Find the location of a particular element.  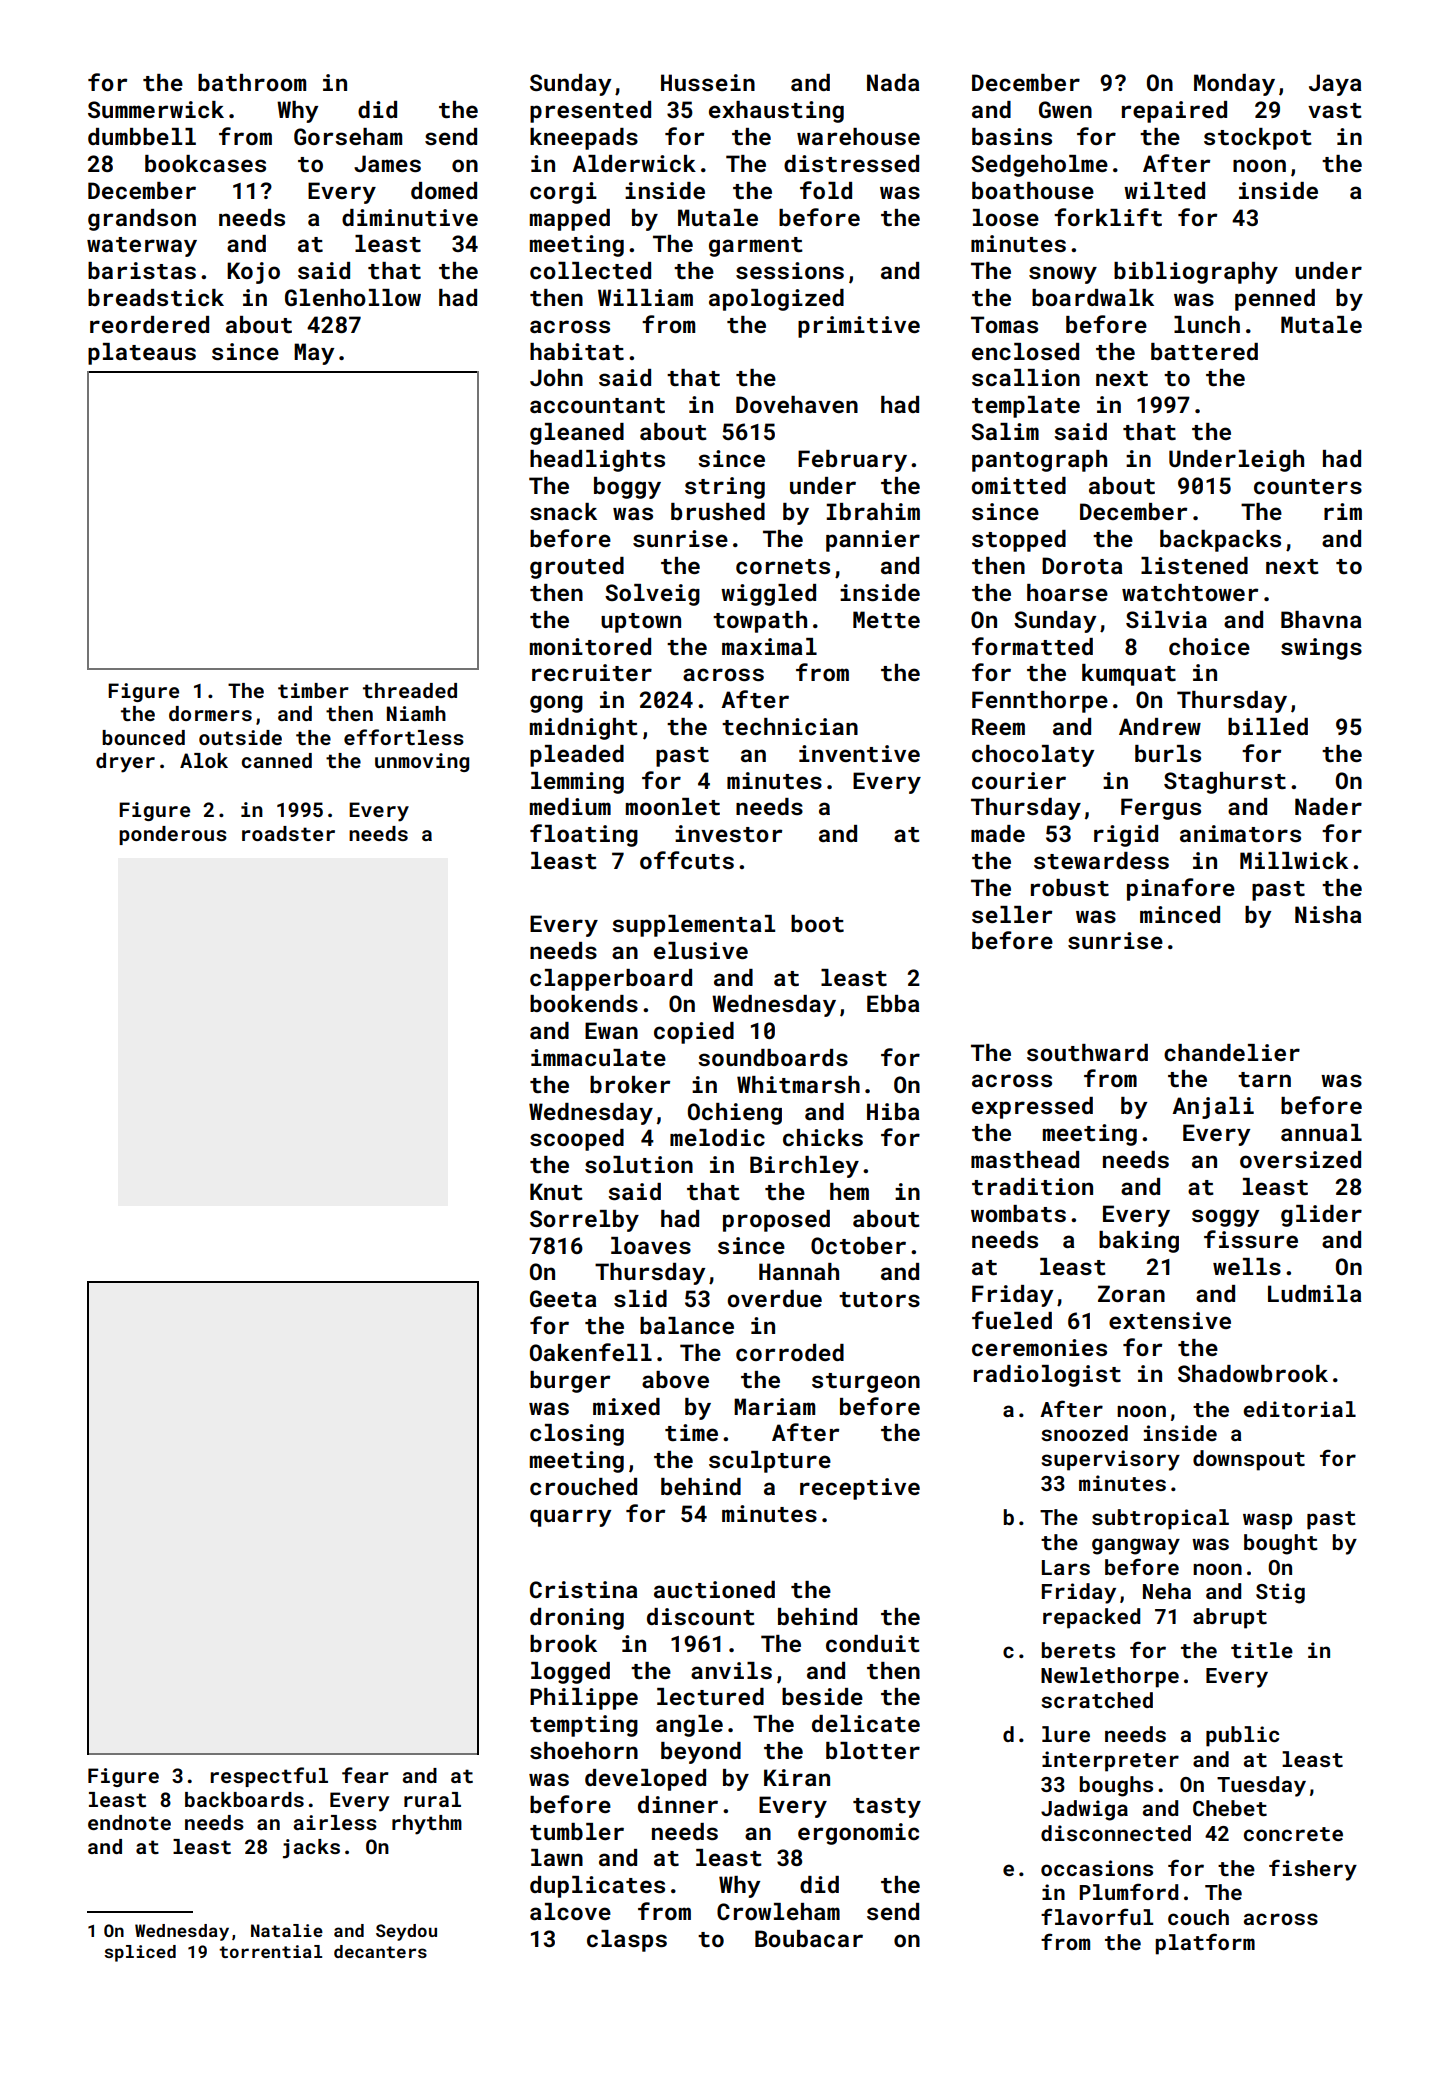

Nada is located at coordinates (893, 82).
